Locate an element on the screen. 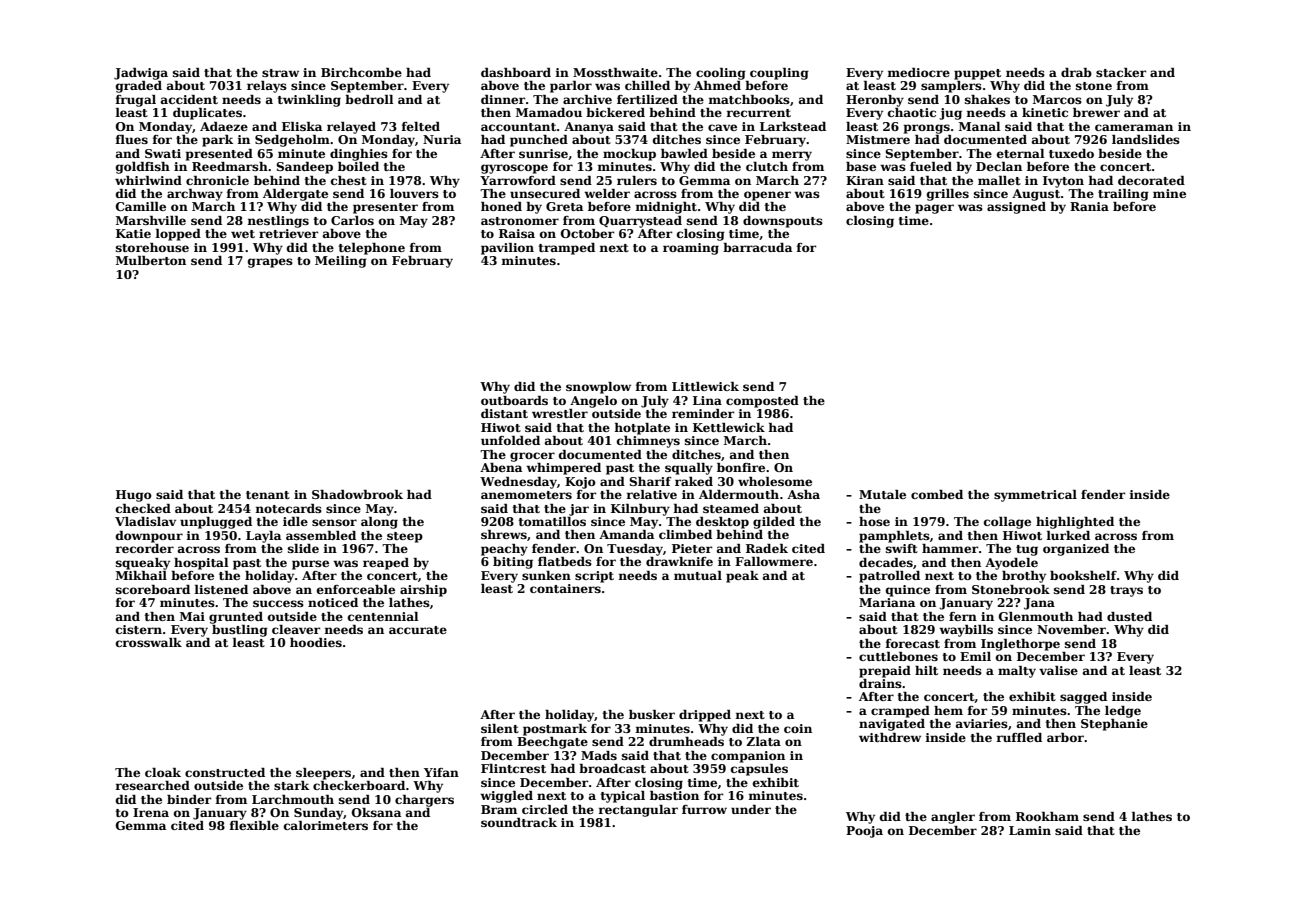  decorated is located at coordinates (1151, 180).
